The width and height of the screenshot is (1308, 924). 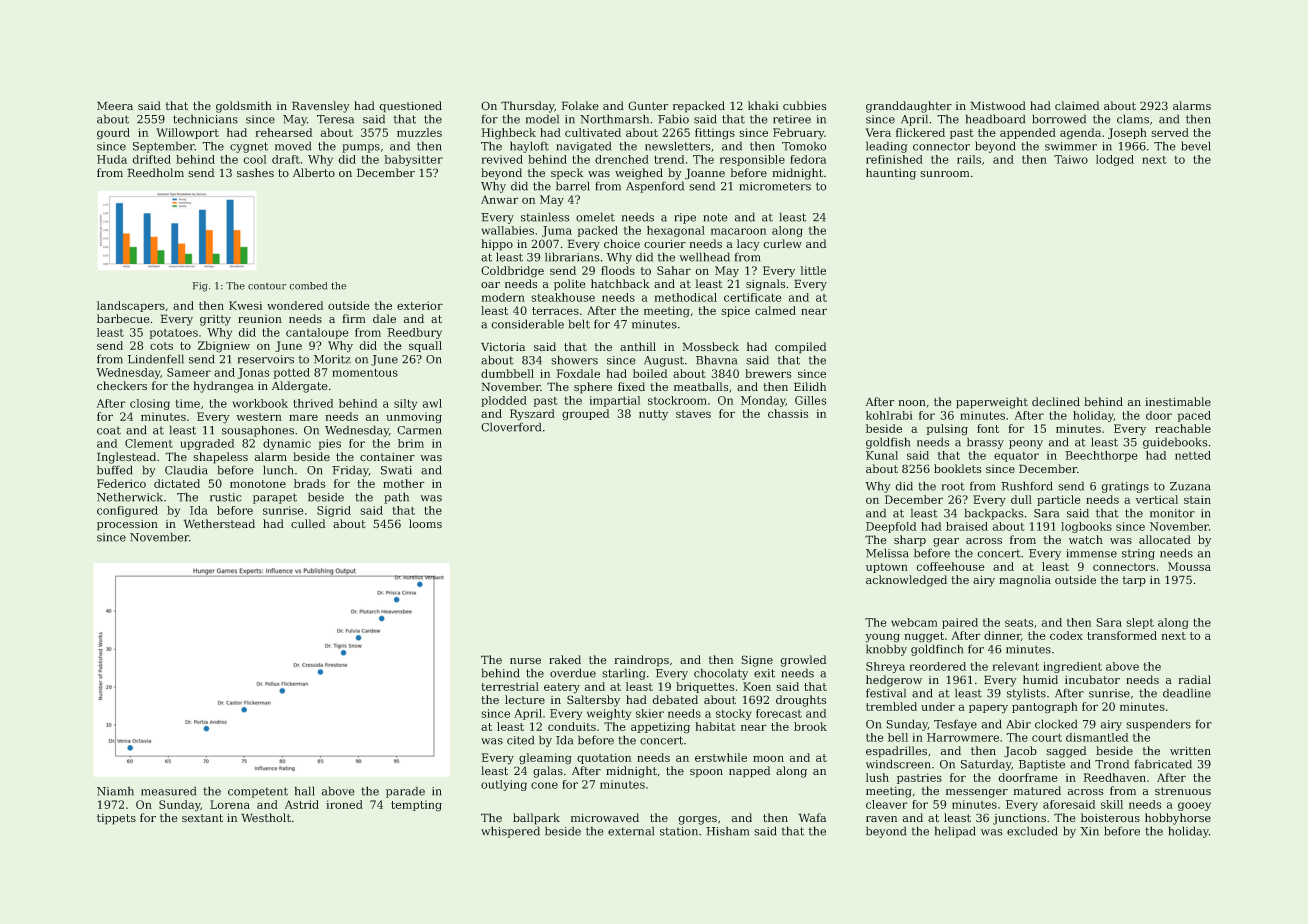 What do you see at coordinates (768, 758) in the screenshot?
I see `moon` at bounding box center [768, 758].
